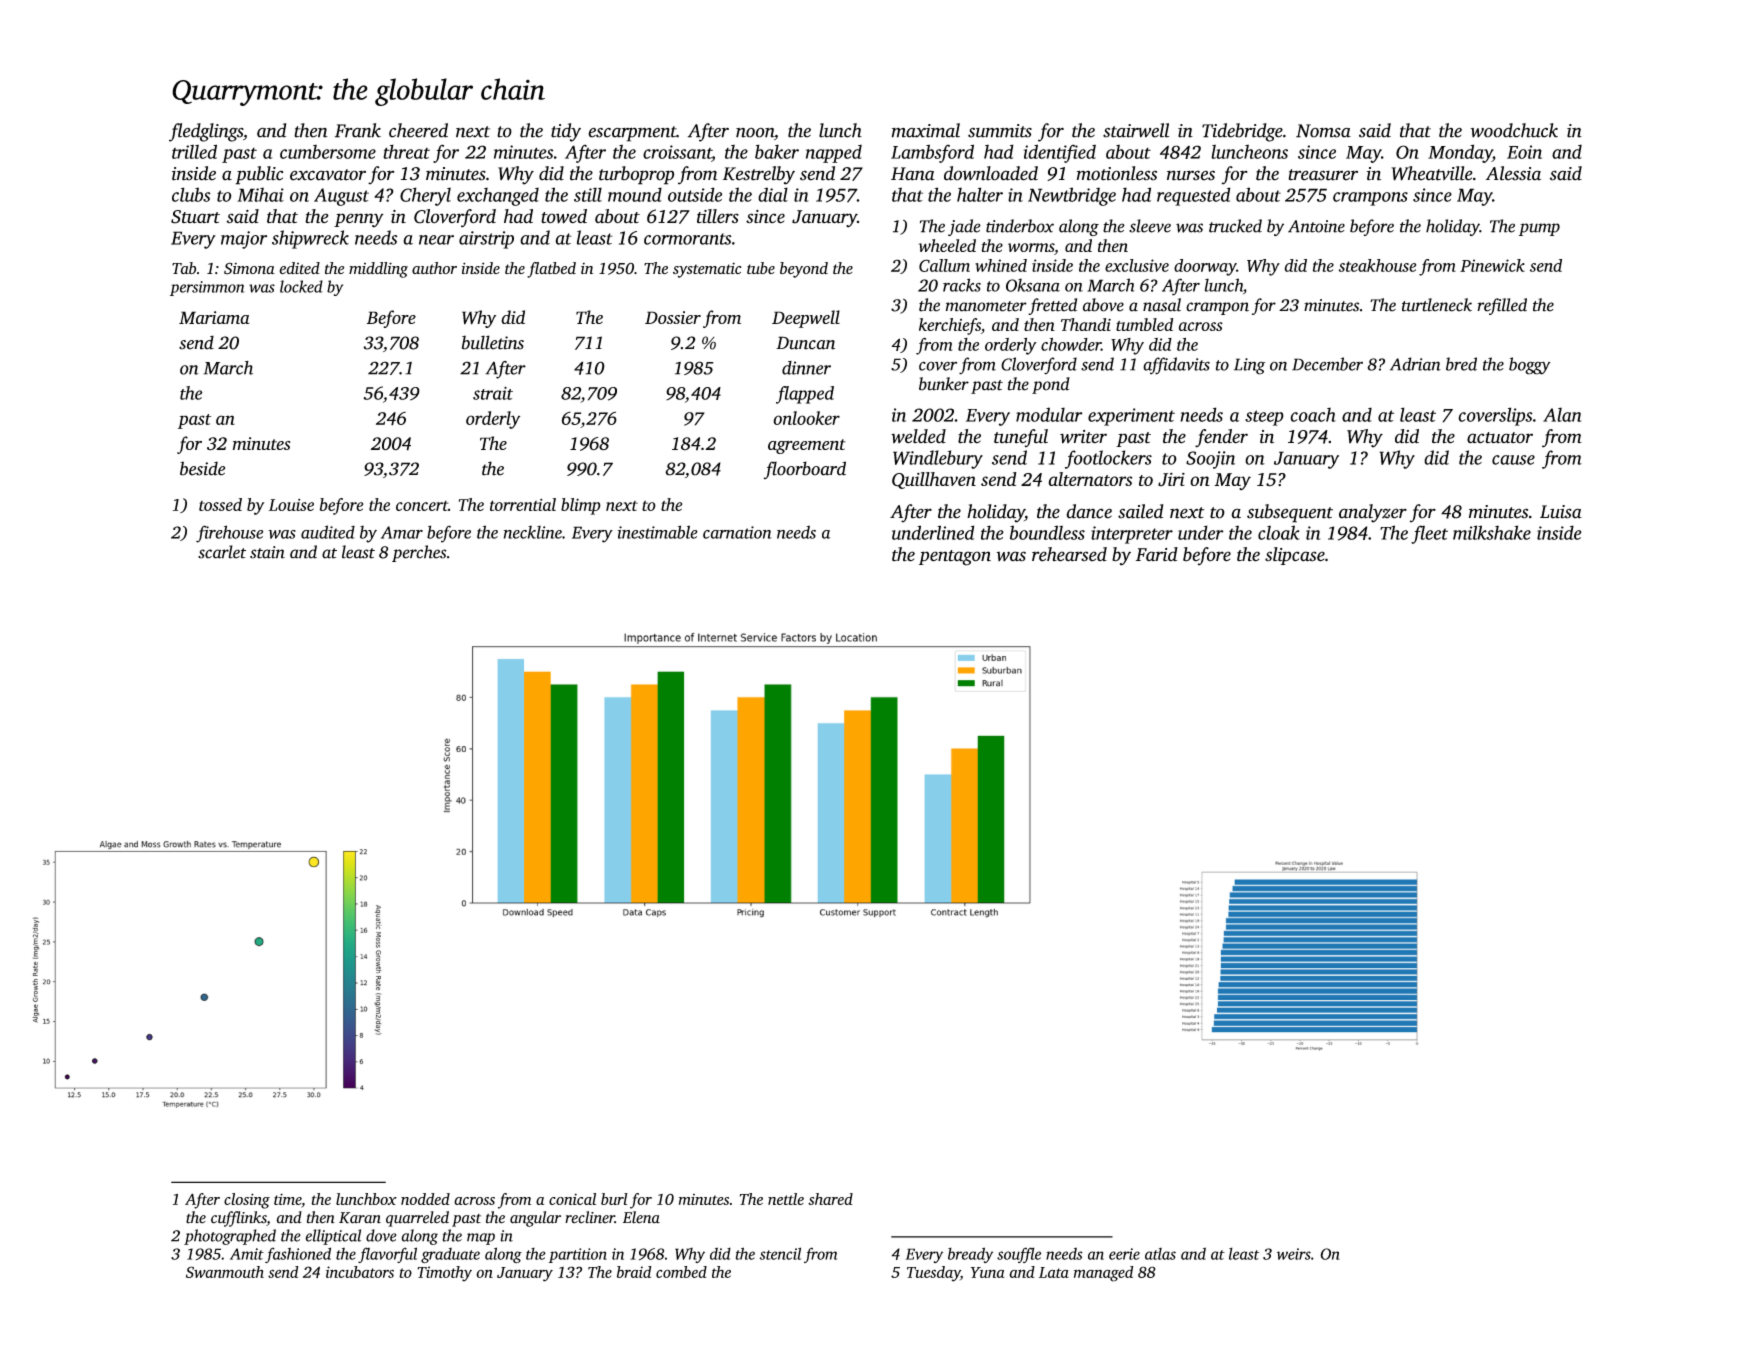  Describe the element at coordinates (1157, 554) in the screenshot. I see `Farid` at that location.
